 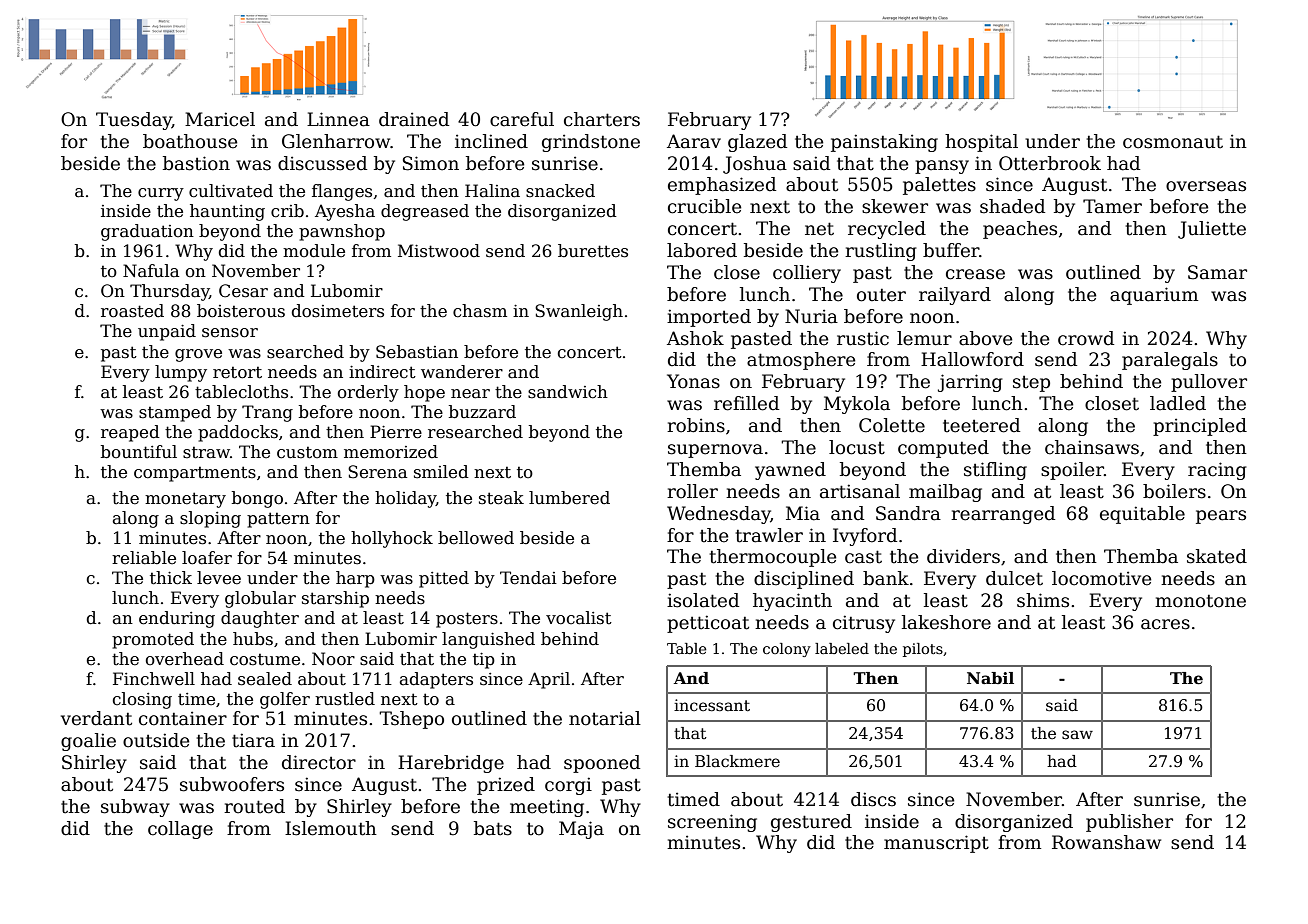 I want to click on flanges, so click(x=342, y=192).
